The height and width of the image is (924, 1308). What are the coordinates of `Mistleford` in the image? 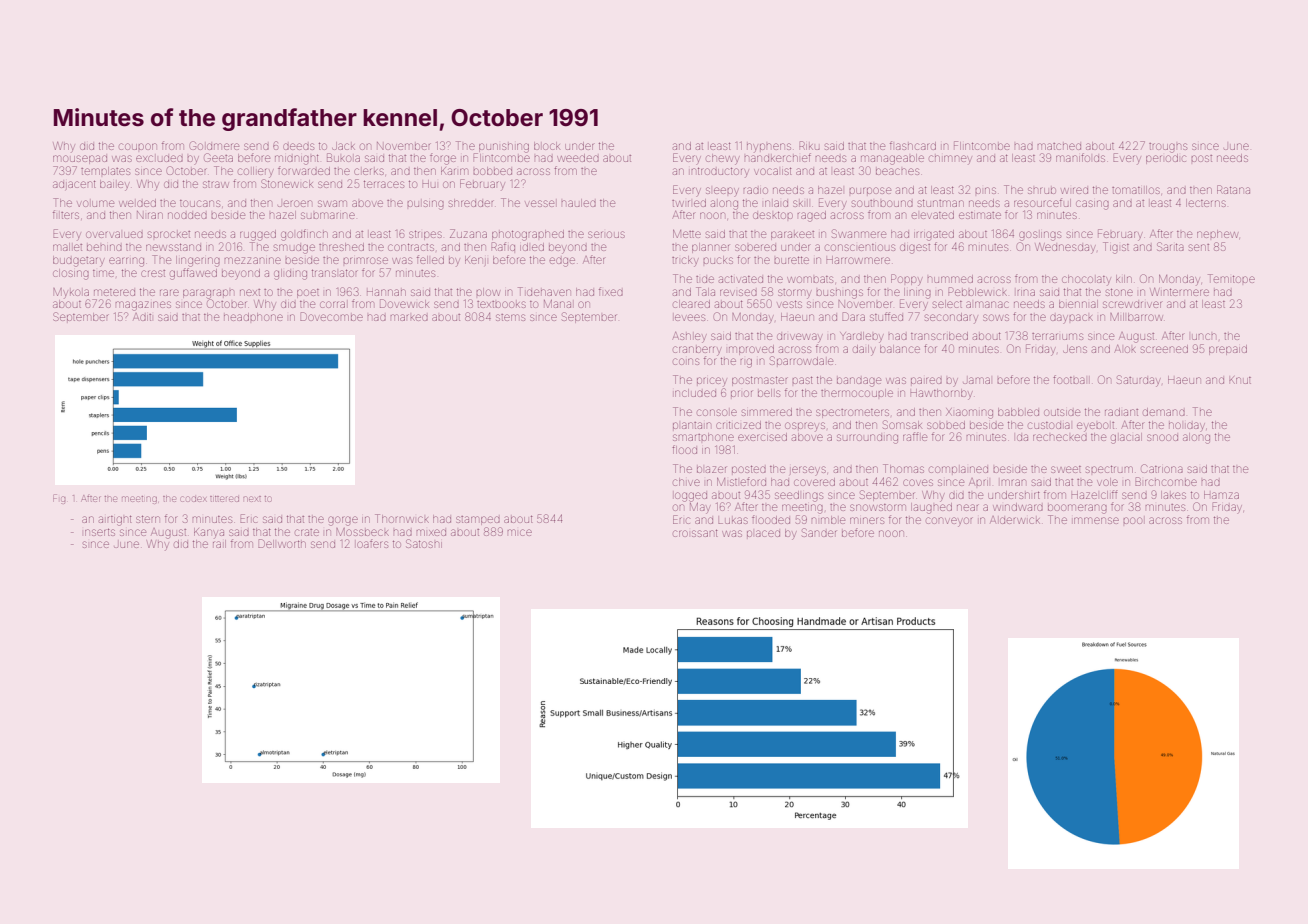 It's located at (741, 481).
